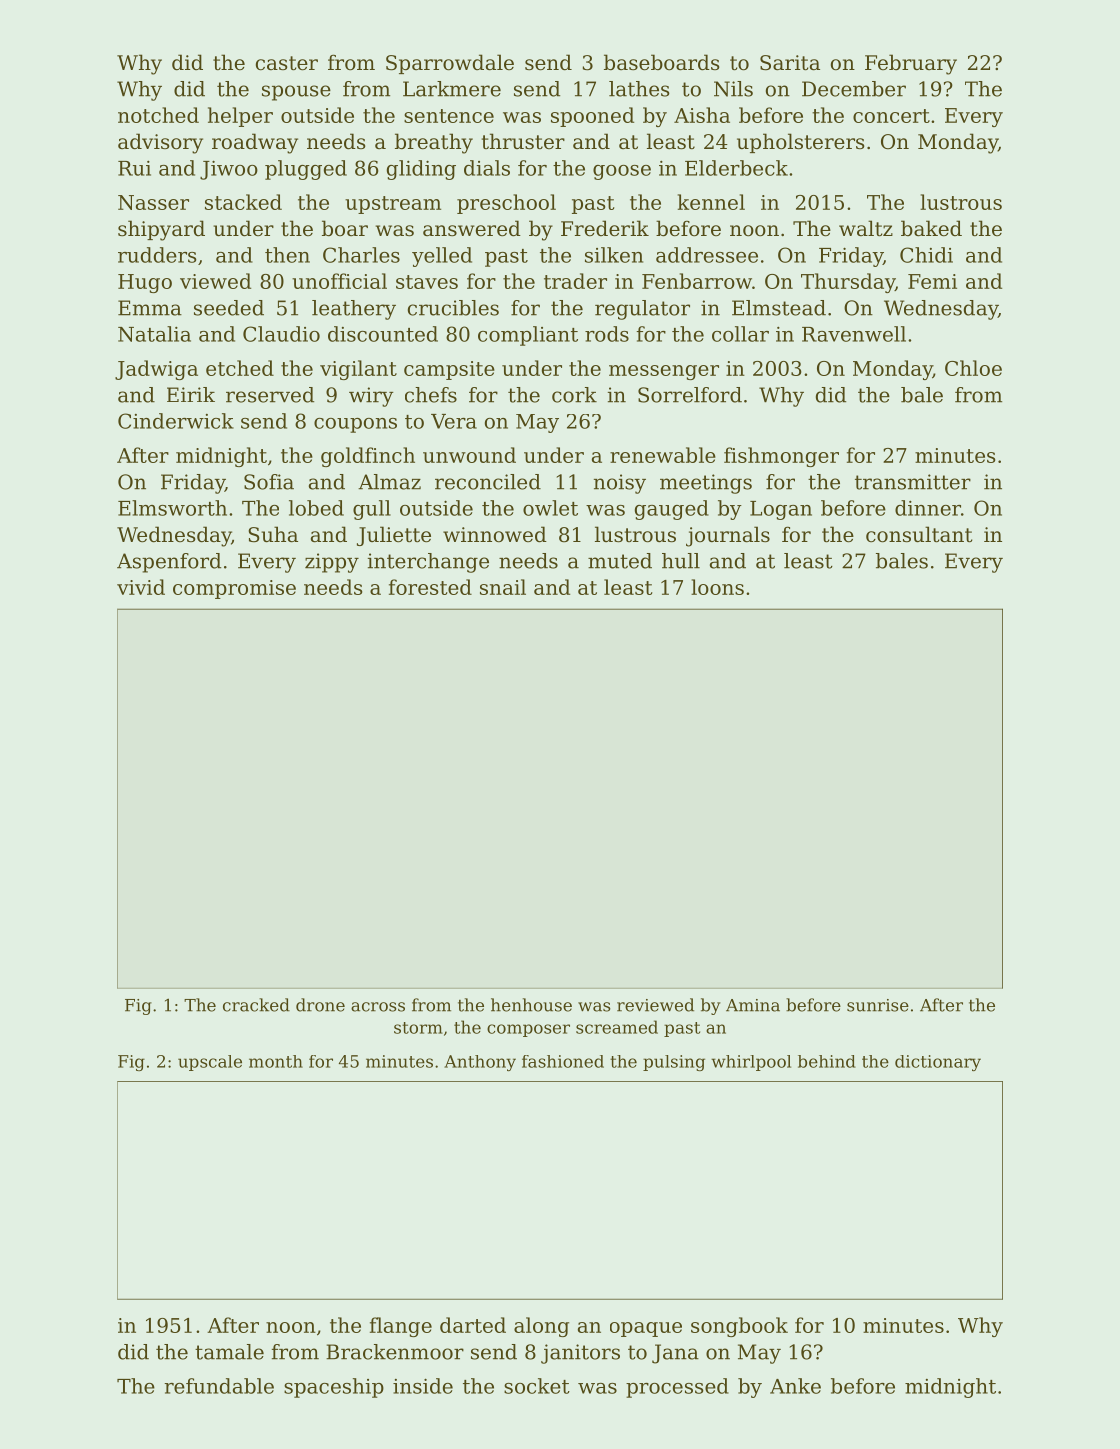 This image has width=1120, height=1449. What do you see at coordinates (450, 64) in the image?
I see `Sparrowdale` at bounding box center [450, 64].
